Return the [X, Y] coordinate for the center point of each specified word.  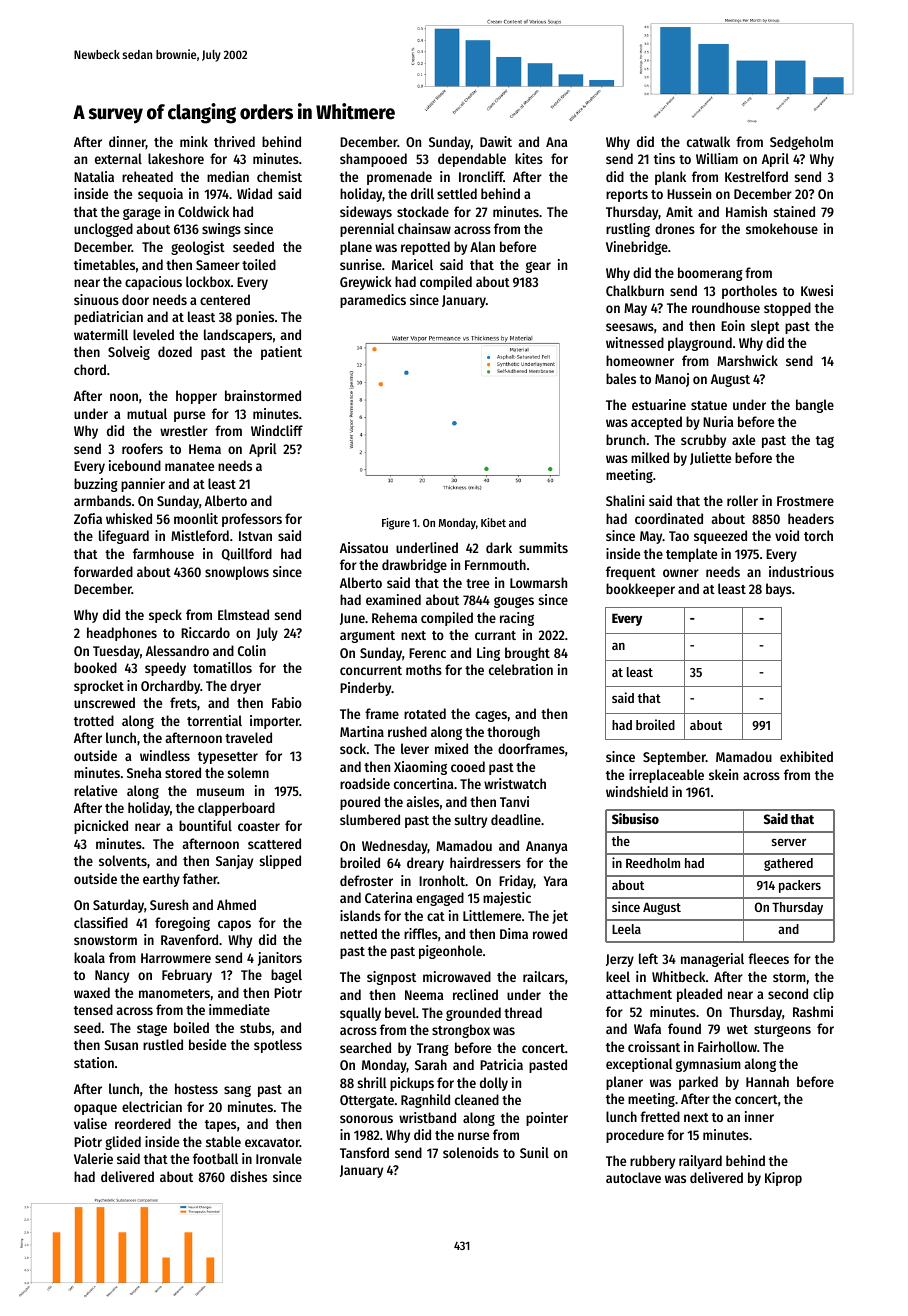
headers [811, 518]
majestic [507, 899]
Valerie [93, 1158]
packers [800, 886]
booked [95, 667]
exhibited [806, 756]
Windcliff [277, 430]
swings [221, 230]
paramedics [373, 301]
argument [367, 637]
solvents [123, 860]
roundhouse [726, 307]
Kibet [493, 522]
